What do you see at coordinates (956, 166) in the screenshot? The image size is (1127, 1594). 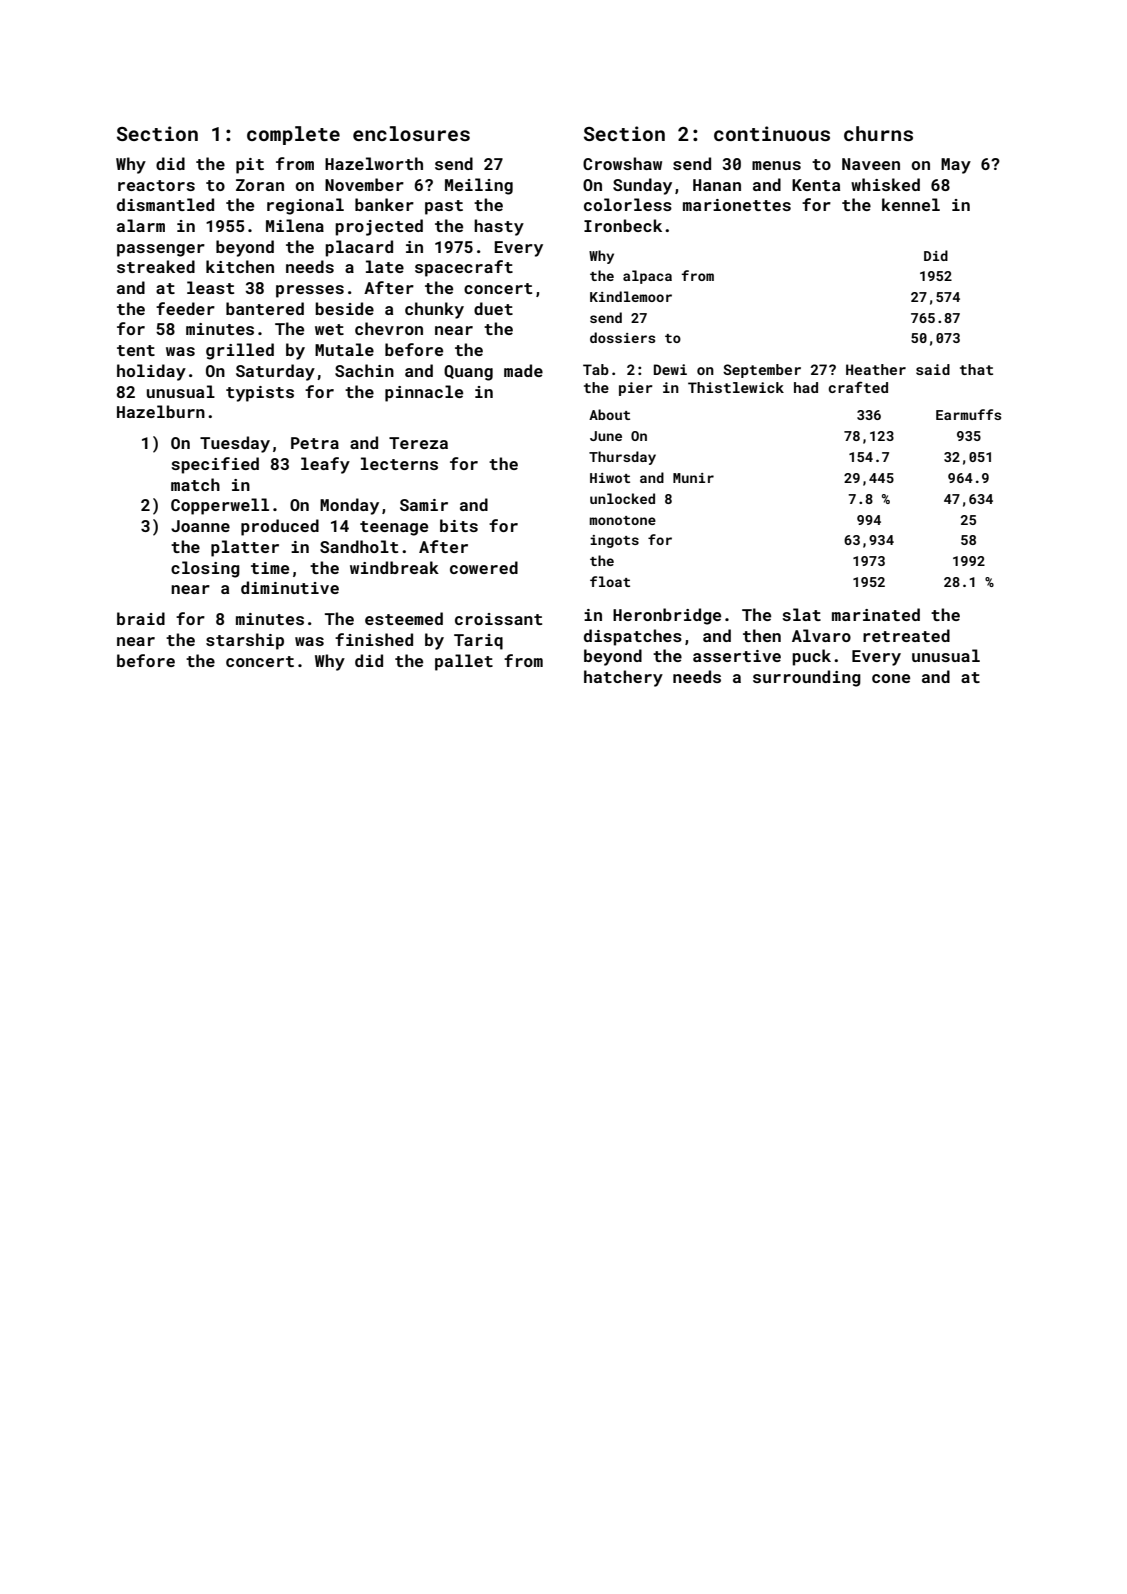 I see `May` at bounding box center [956, 166].
